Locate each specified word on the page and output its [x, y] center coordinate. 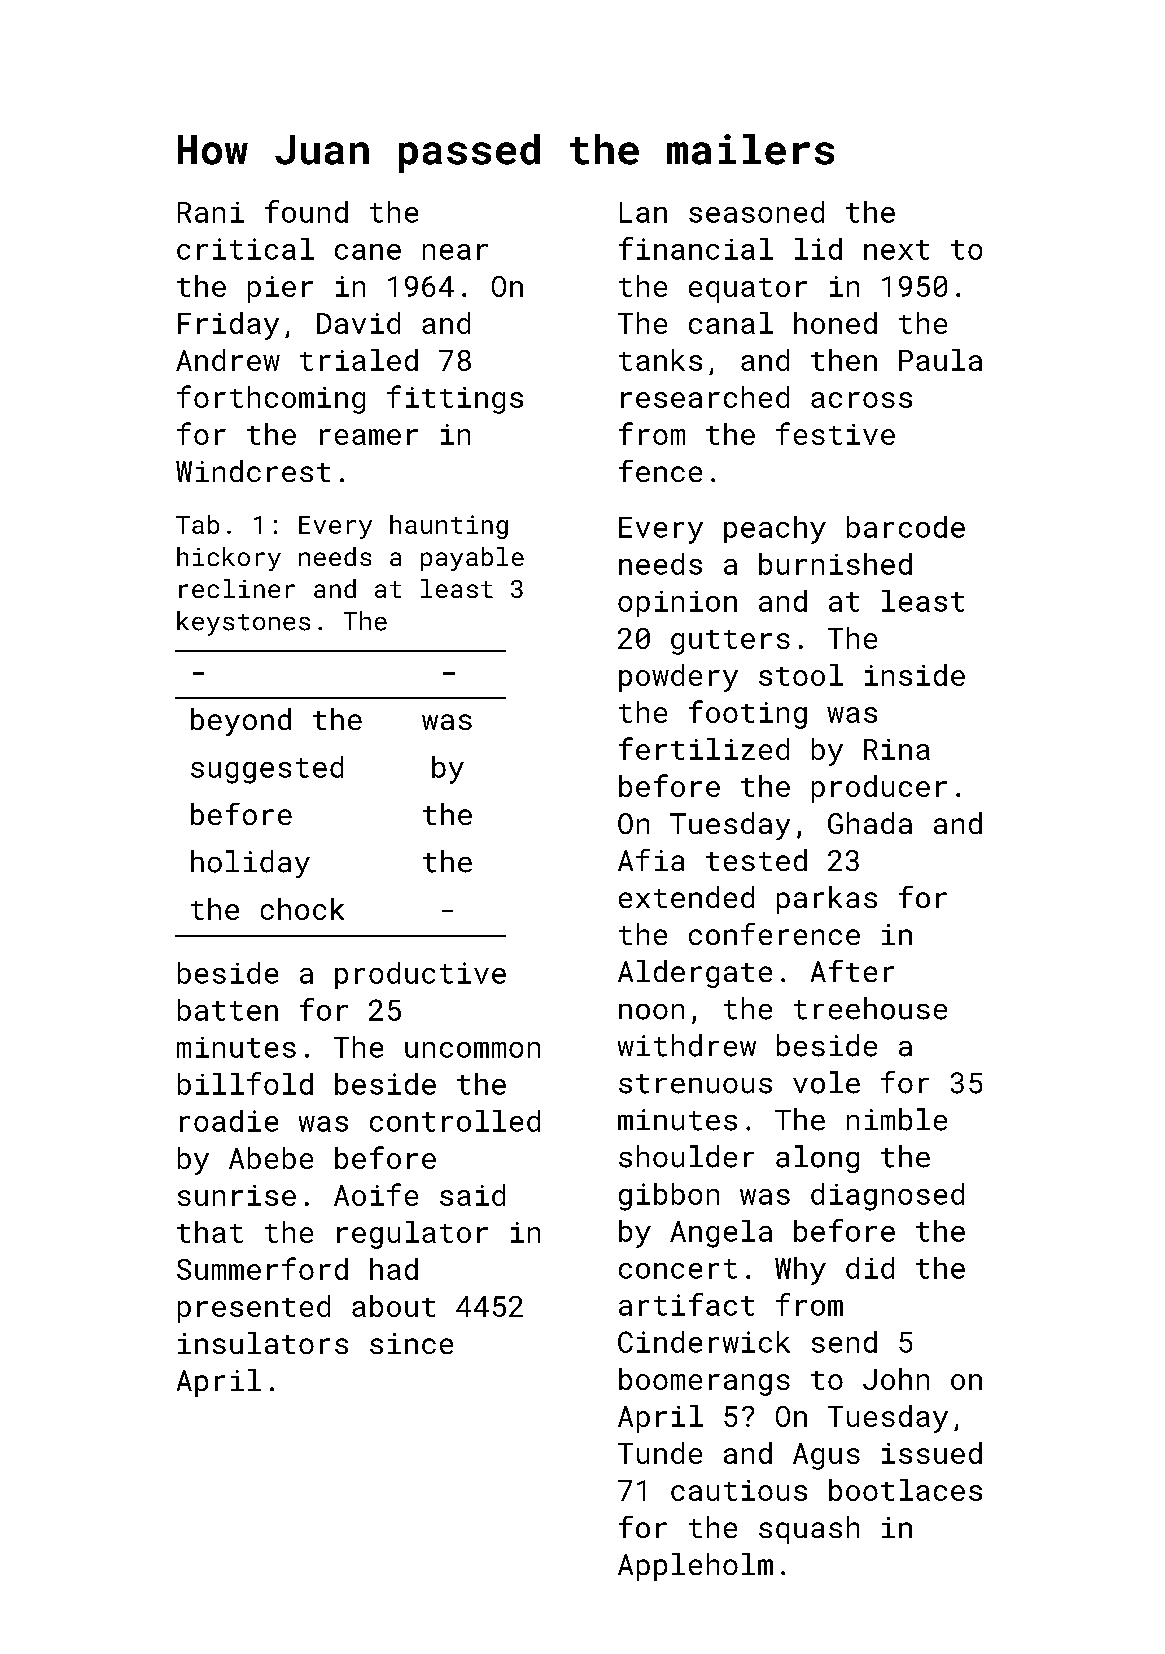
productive [420, 975]
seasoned [756, 212]
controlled [455, 1121]
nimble [897, 1119]
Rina [897, 749]
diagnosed [887, 1197]
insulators [263, 1343]
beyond [241, 722]
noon [651, 1012]
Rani [211, 212]
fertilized [704, 748]
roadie [229, 1121]
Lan [643, 212]
